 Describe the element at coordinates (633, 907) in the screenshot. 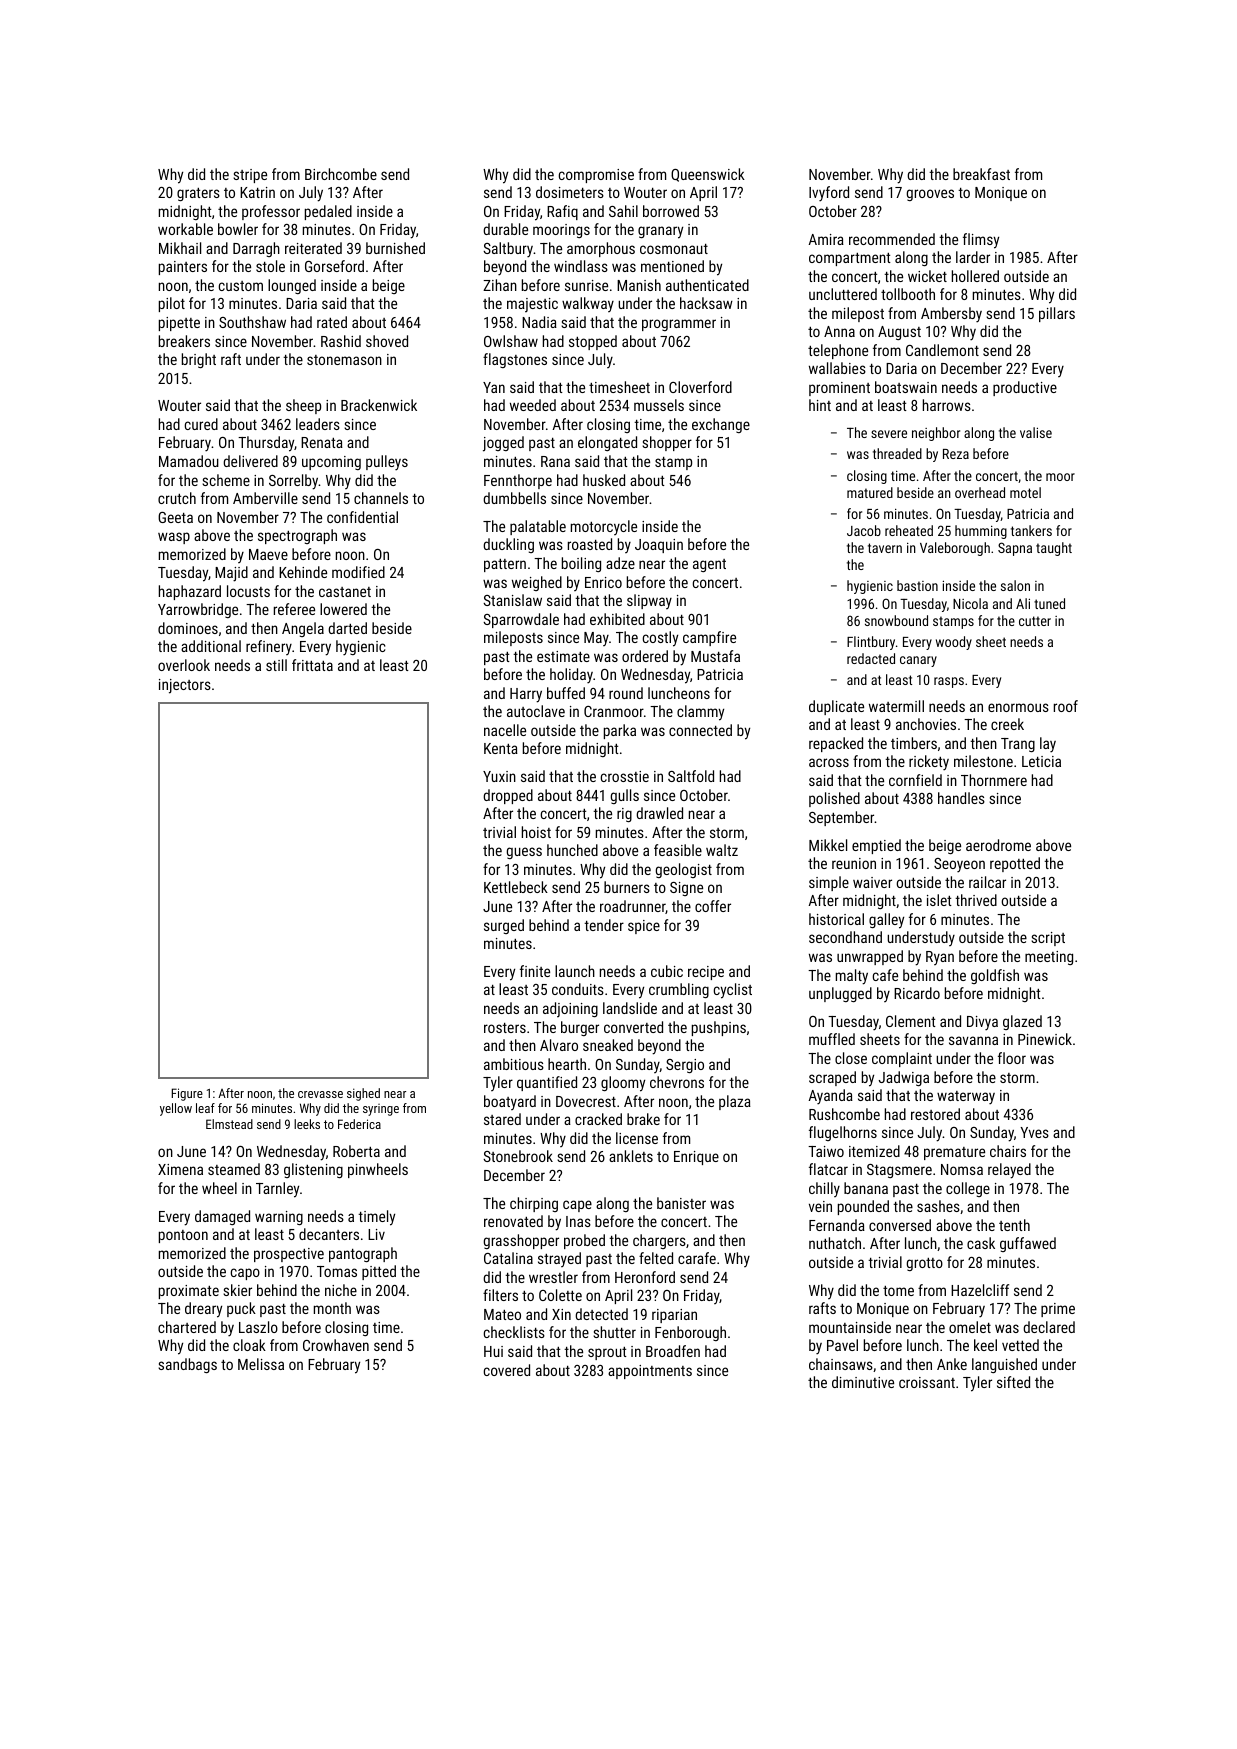

I see `roadrunner` at that location.
